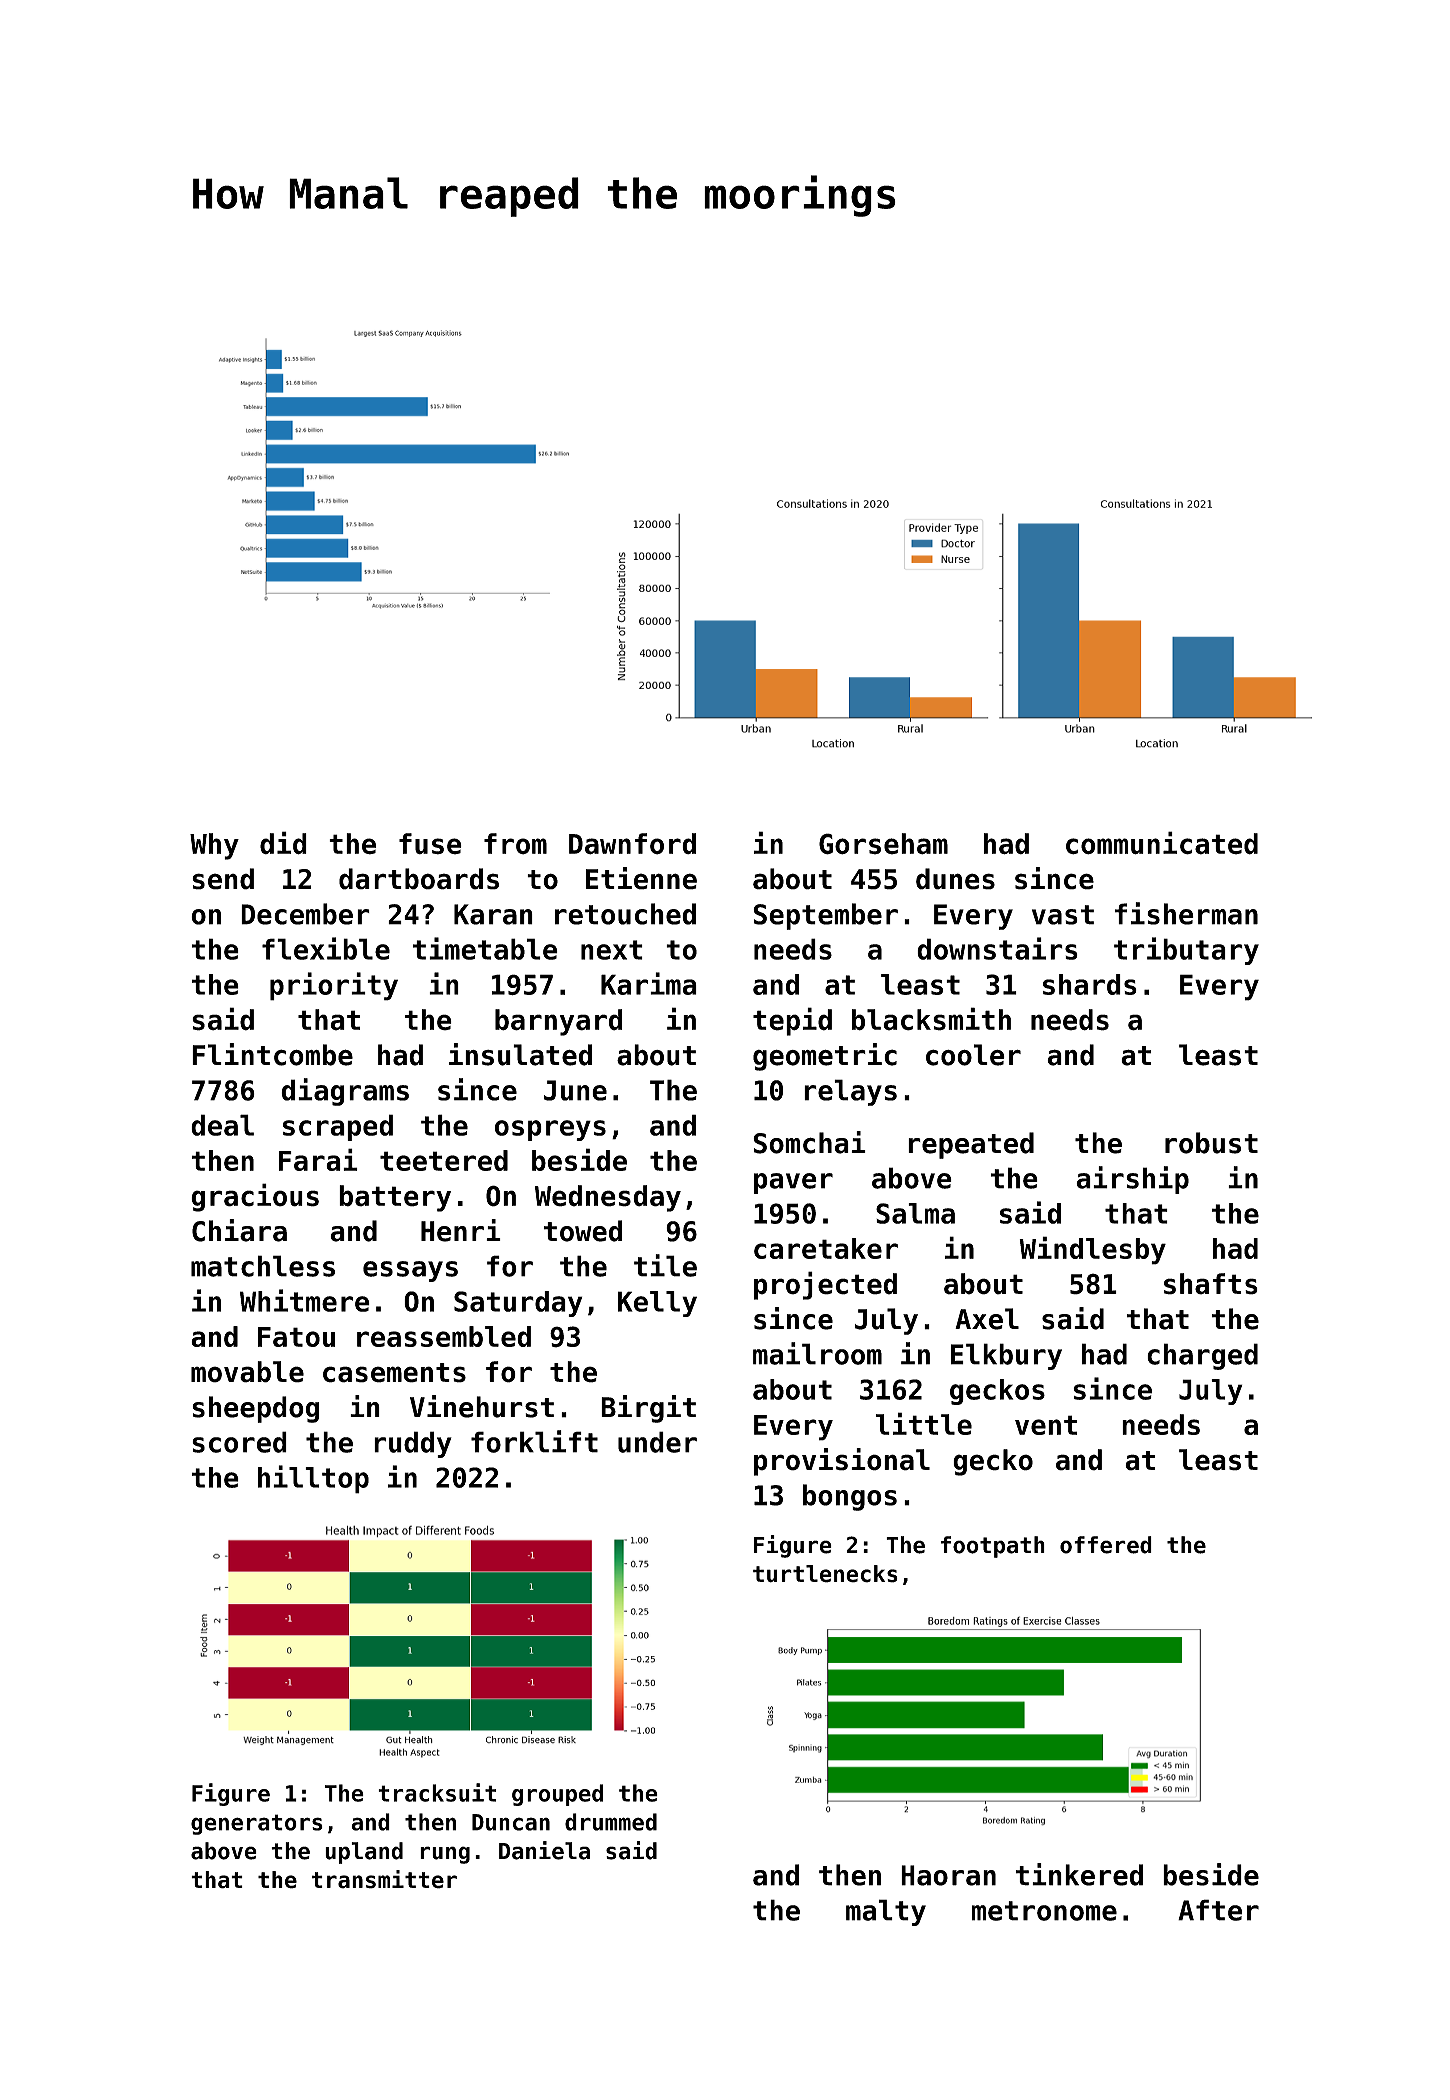 This screenshot has width=1450, height=2100. What do you see at coordinates (550, 1130) in the screenshot?
I see `ospreys` at bounding box center [550, 1130].
